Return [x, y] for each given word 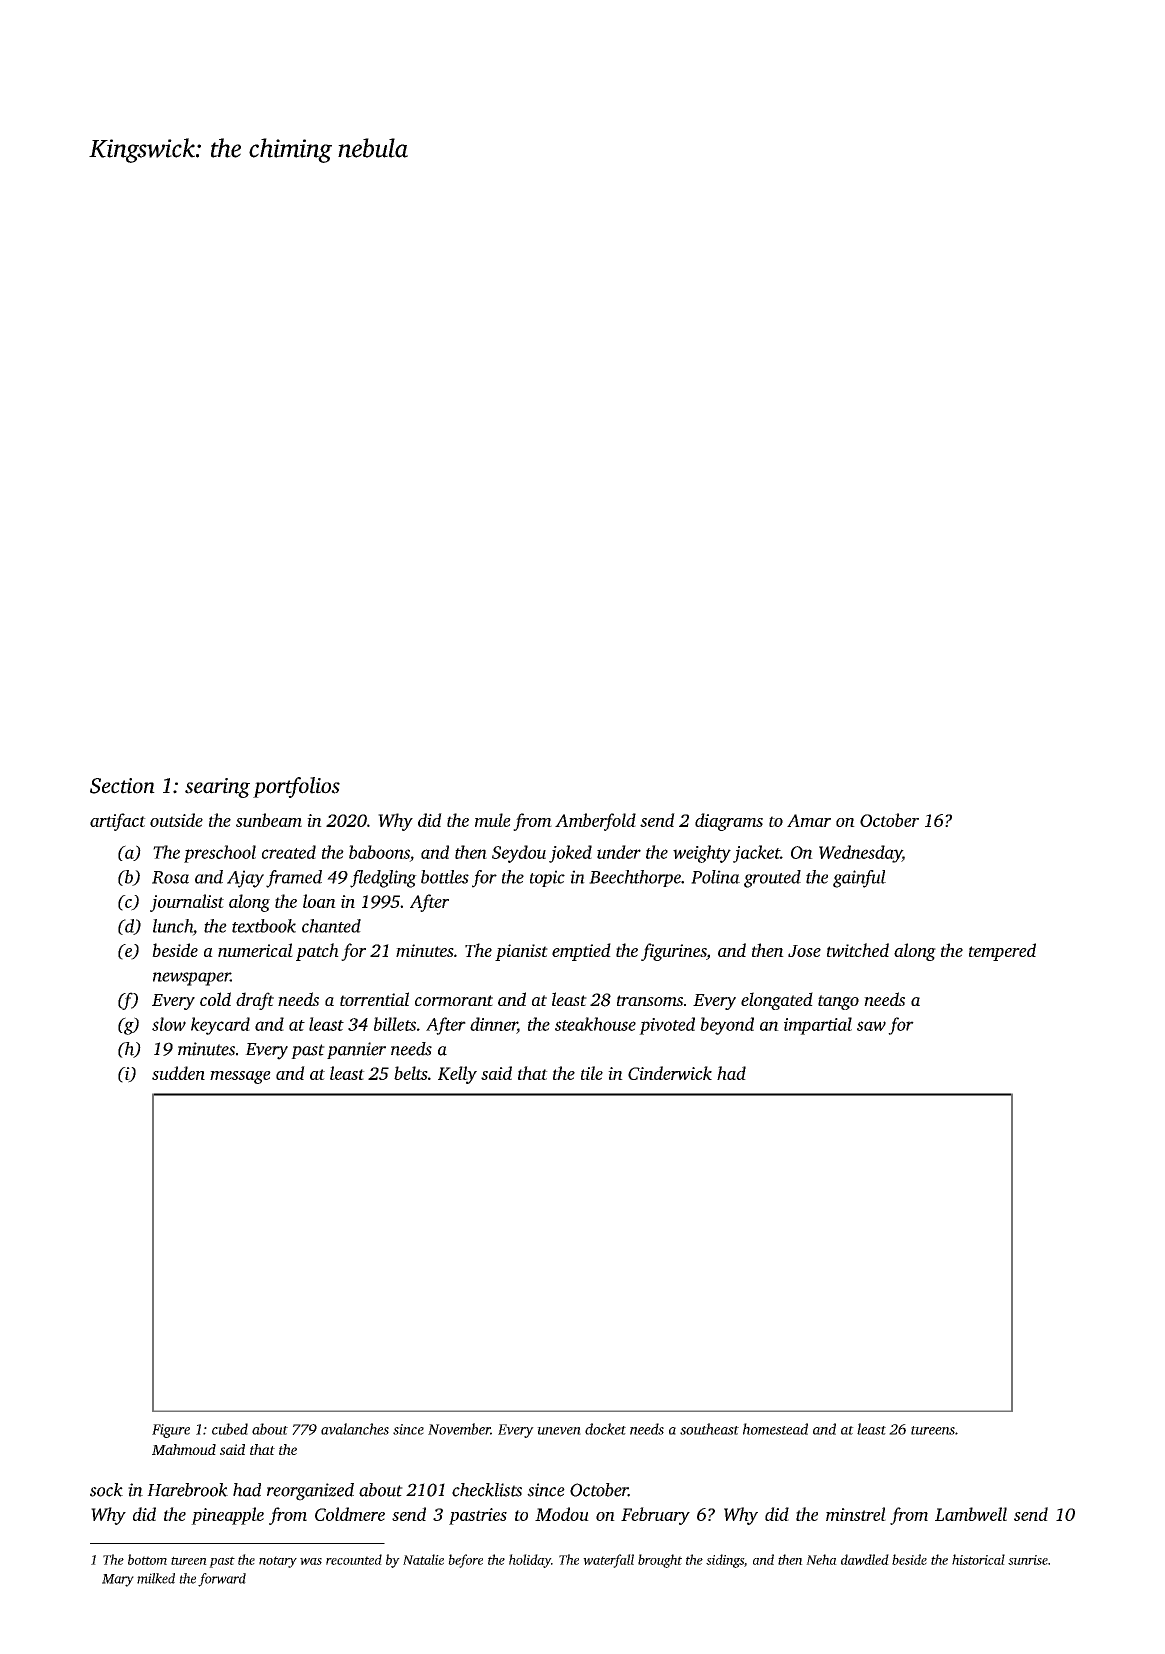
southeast [709, 1429]
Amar [809, 820]
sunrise [1028, 1560]
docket [605, 1429]
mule [493, 820]
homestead [775, 1429]
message [240, 1077]
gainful [859, 879]
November [459, 1429]
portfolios [296, 787]
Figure [171, 1431]
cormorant [454, 1000]
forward [222, 1580]
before [465, 1561]
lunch [173, 926]
